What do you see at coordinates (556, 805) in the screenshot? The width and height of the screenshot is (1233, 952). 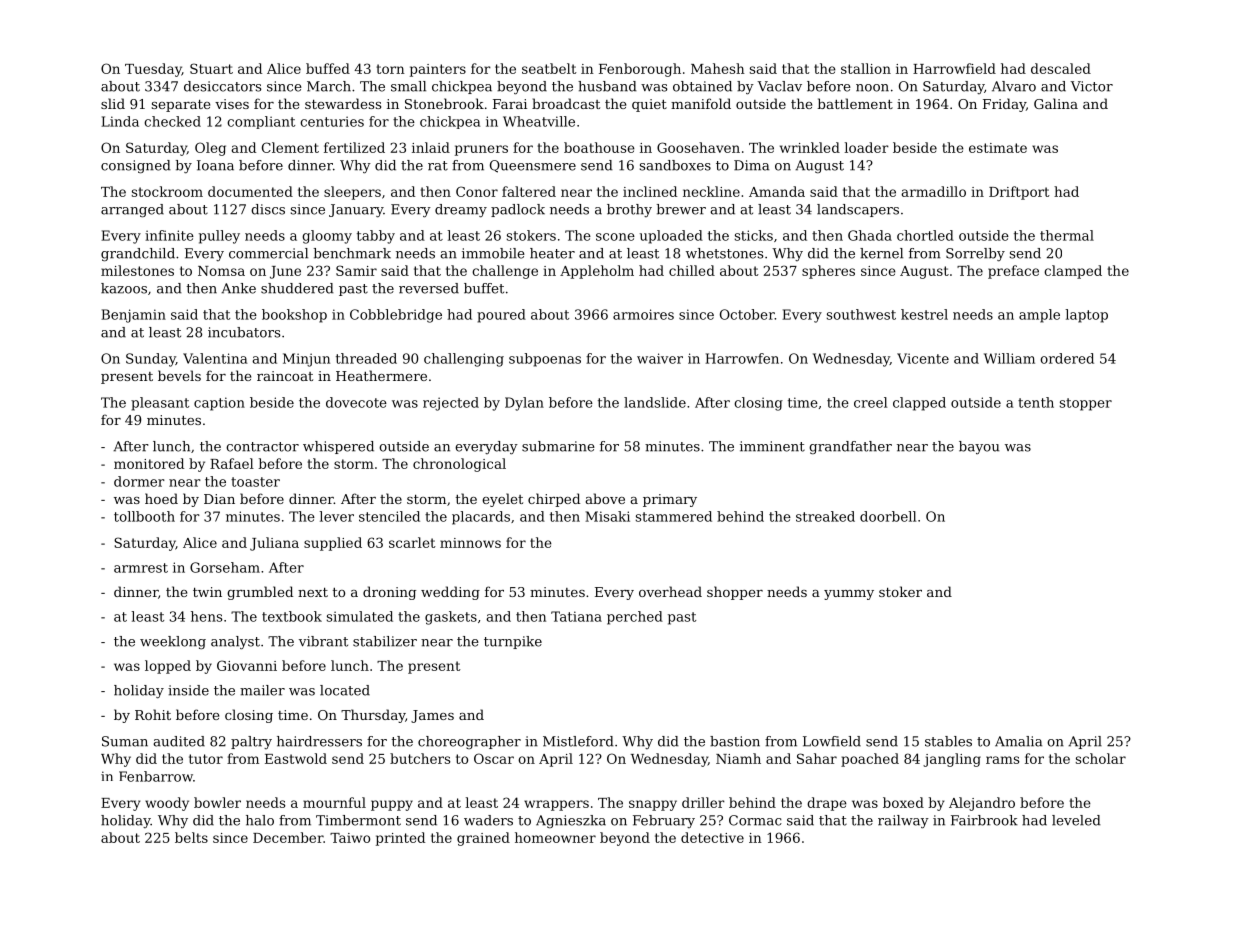 I see `wrappers` at bounding box center [556, 805].
